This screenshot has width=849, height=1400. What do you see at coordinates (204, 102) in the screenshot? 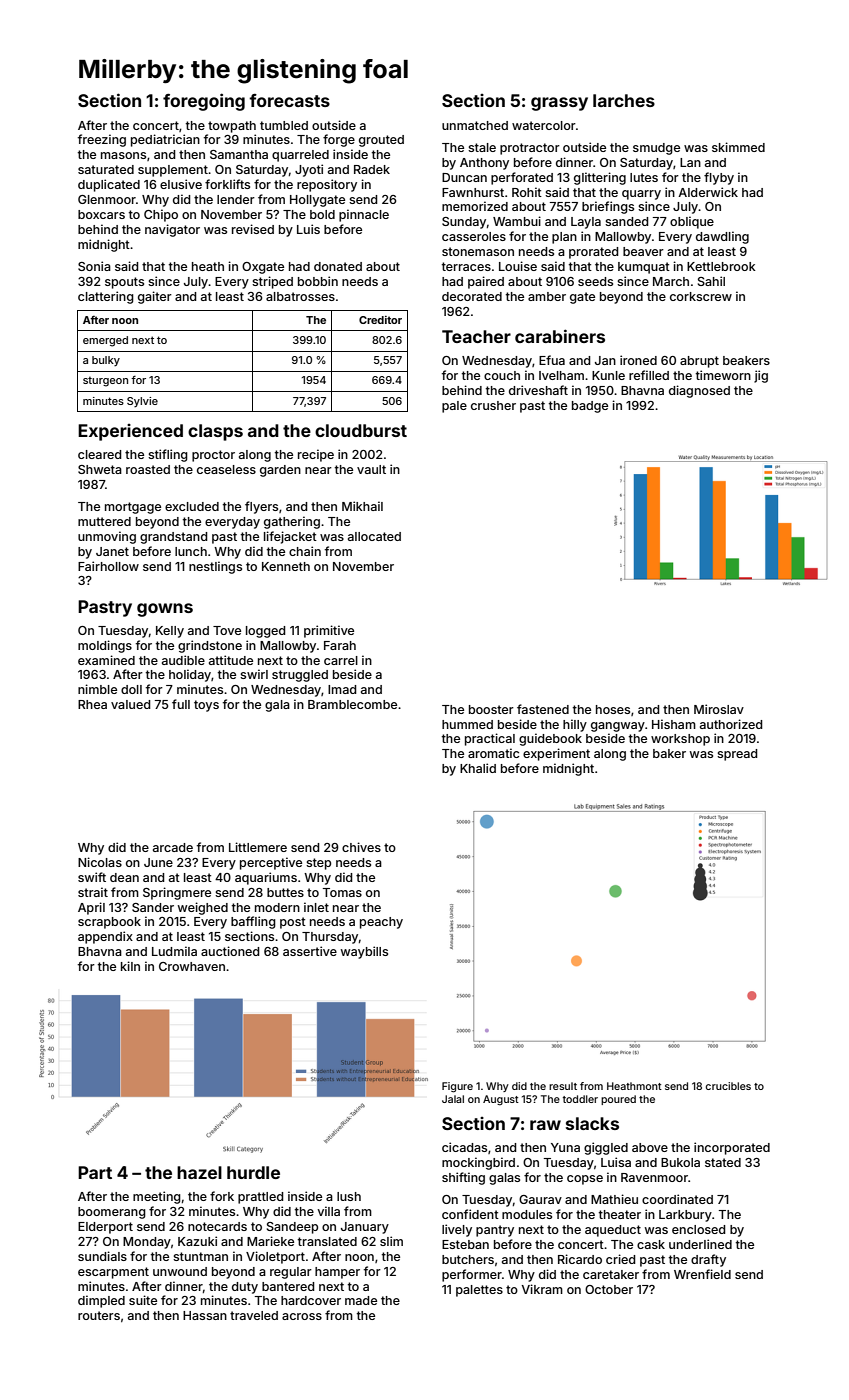
I see `foregoing` at bounding box center [204, 102].
